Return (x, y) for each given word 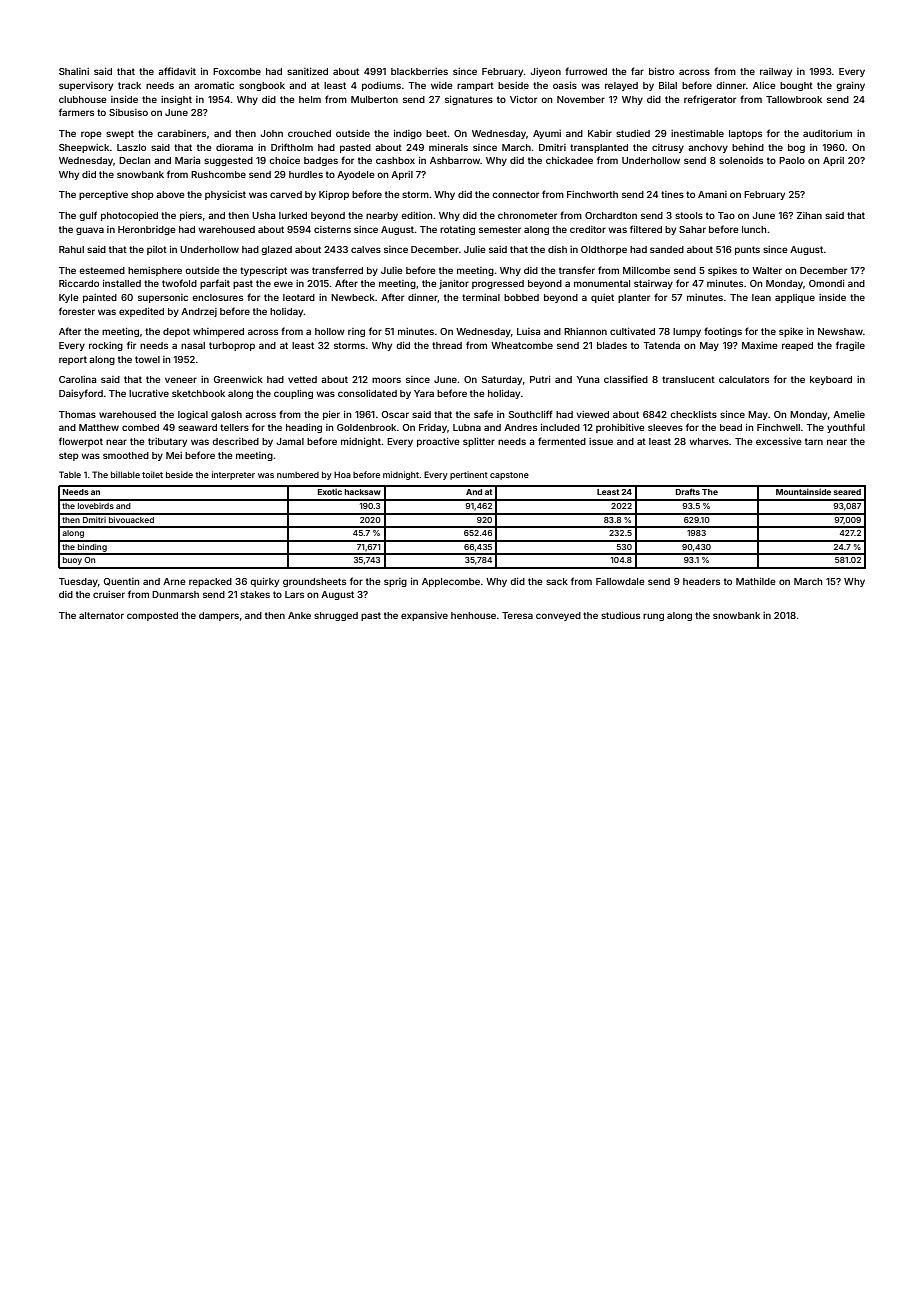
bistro (661, 71)
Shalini (74, 71)
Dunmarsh (175, 594)
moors (386, 380)
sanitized (307, 71)
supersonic (163, 298)
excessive (779, 441)
